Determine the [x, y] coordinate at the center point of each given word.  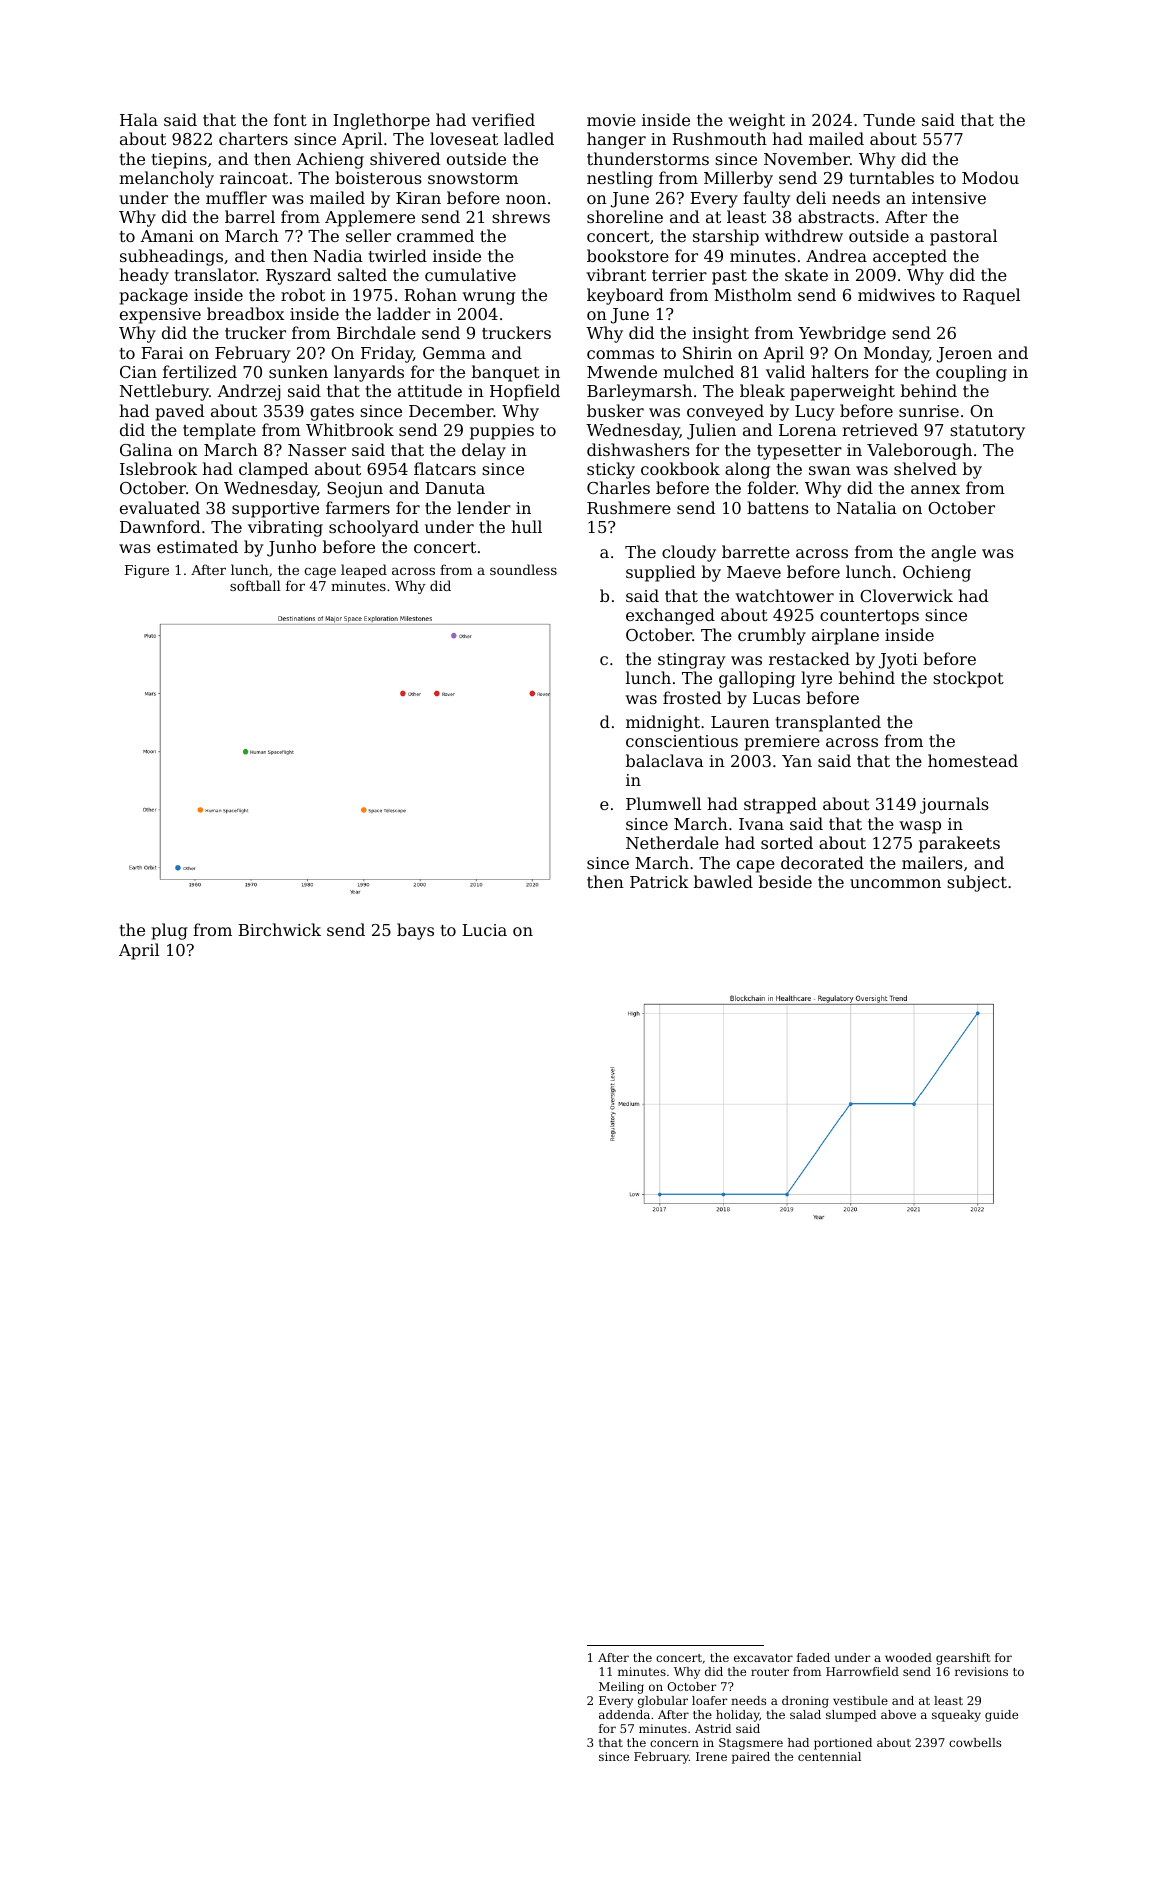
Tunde [889, 119]
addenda [624, 1714]
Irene [711, 1756]
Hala [139, 119]
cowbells [975, 1742]
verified [503, 119]
